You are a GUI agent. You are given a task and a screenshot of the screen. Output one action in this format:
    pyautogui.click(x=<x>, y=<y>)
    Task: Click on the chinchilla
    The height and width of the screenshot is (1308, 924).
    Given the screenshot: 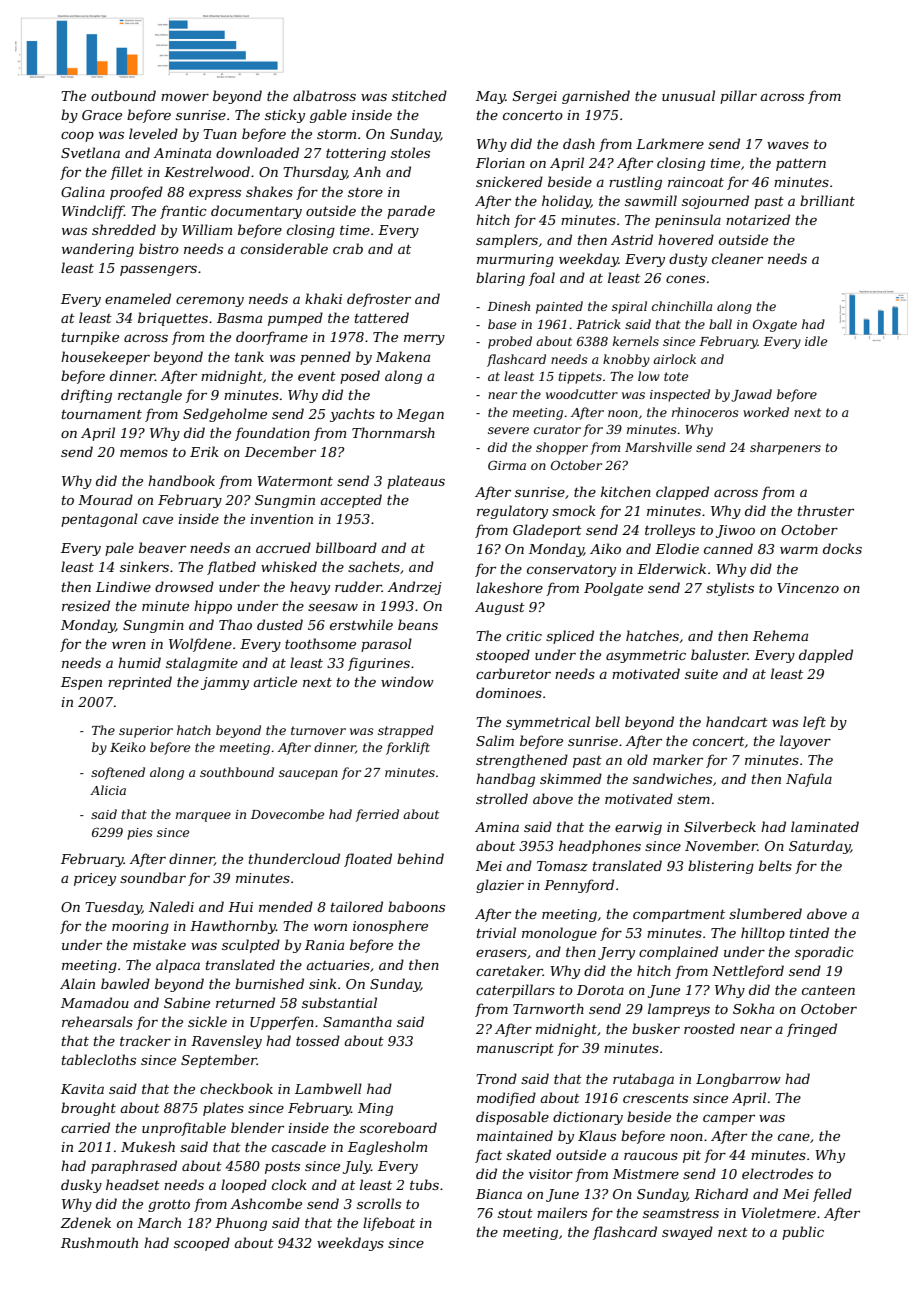 What is the action you would take?
    pyautogui.click(x=682, y=306)
